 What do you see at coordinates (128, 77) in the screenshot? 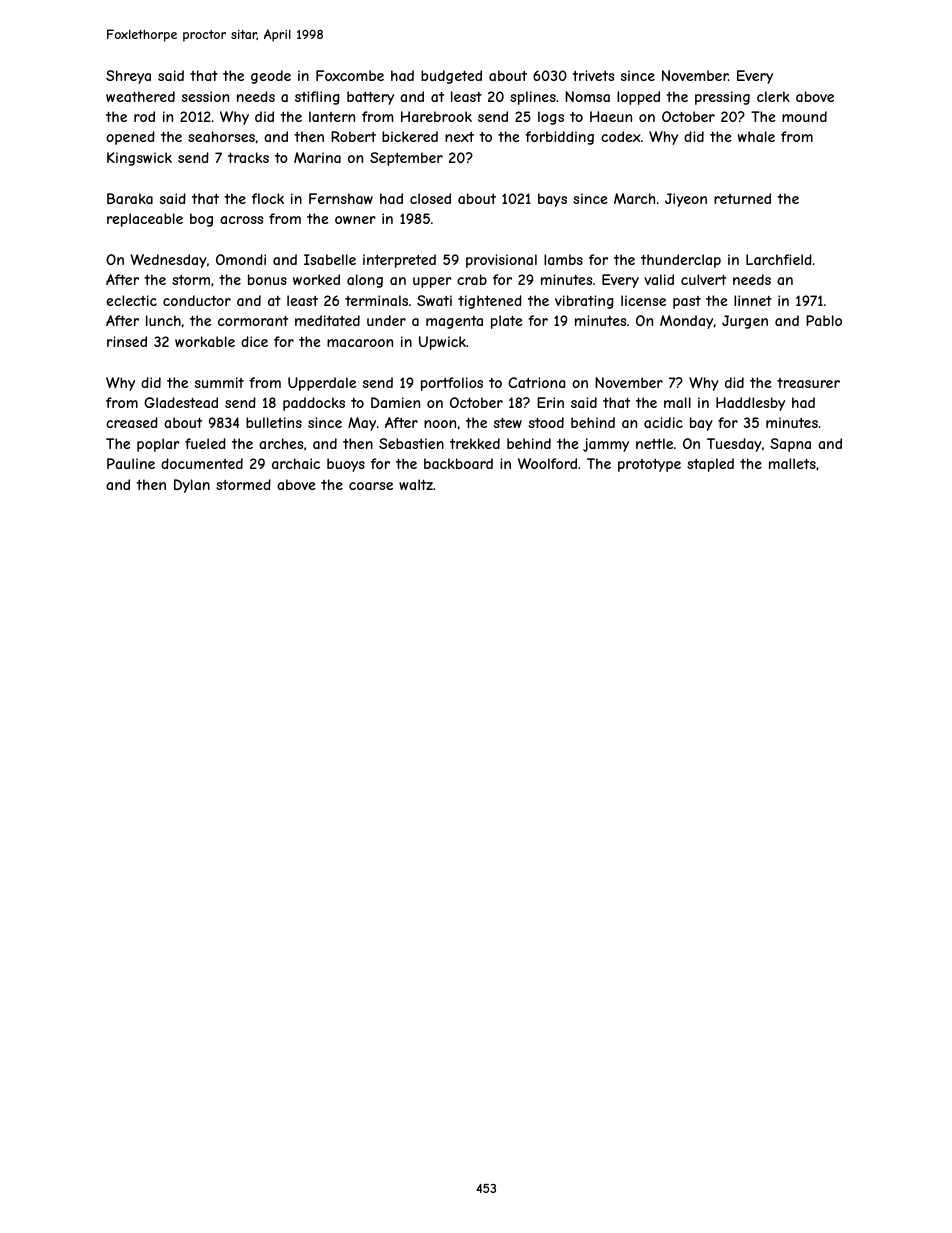
I see `Shreya` at bounding box center [128, 77].
